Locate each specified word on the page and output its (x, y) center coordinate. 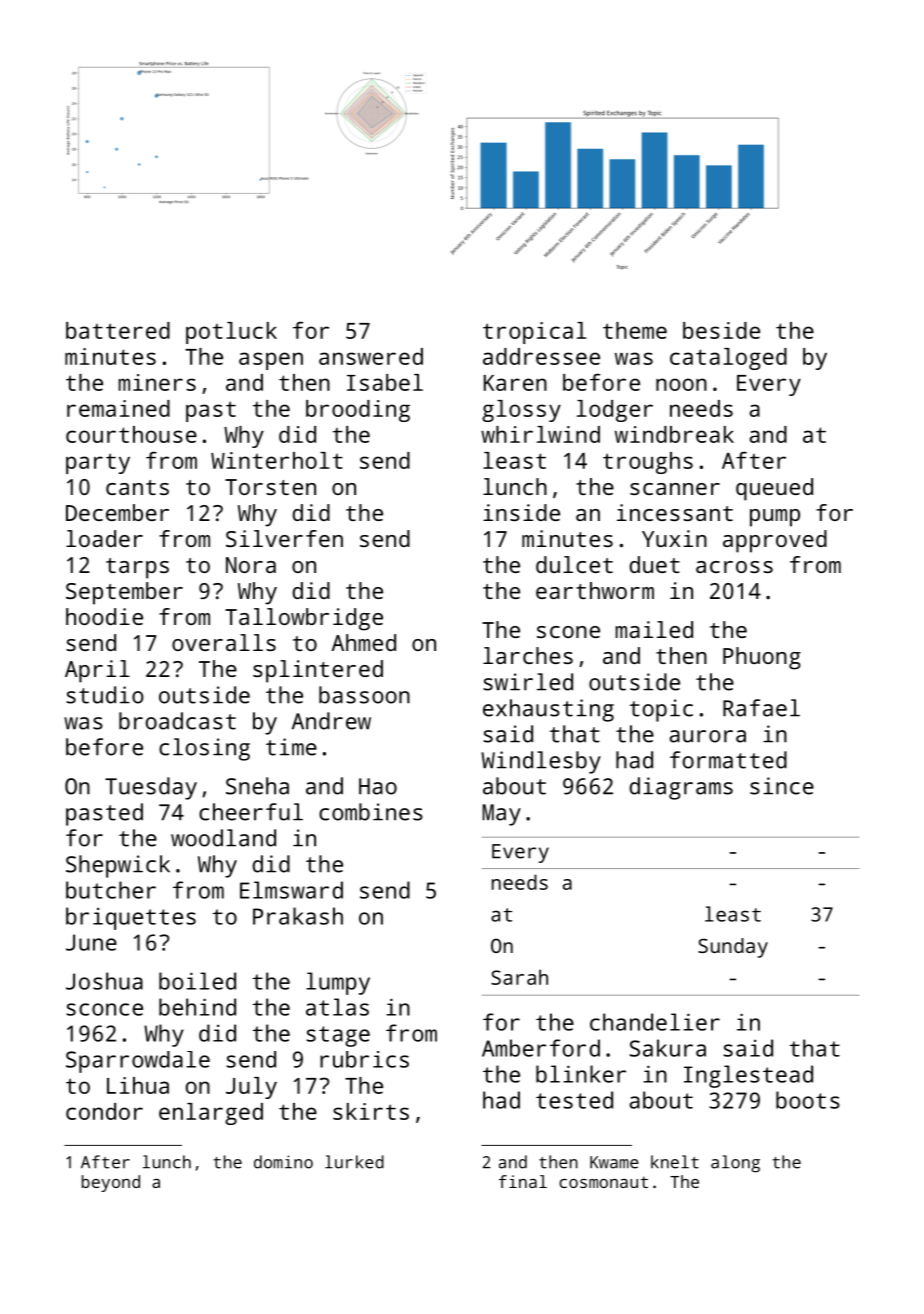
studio (105, 695)
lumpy (338, 983)
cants (137, 487)
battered (118, 330)
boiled (197, 981)
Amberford (541, 1048)
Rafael (761, 708)
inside (521, 512)
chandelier (655, 1022)
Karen (515, 383)
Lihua (138, 1085)
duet (655, 564)
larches (528, 655)
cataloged (728, 359)
